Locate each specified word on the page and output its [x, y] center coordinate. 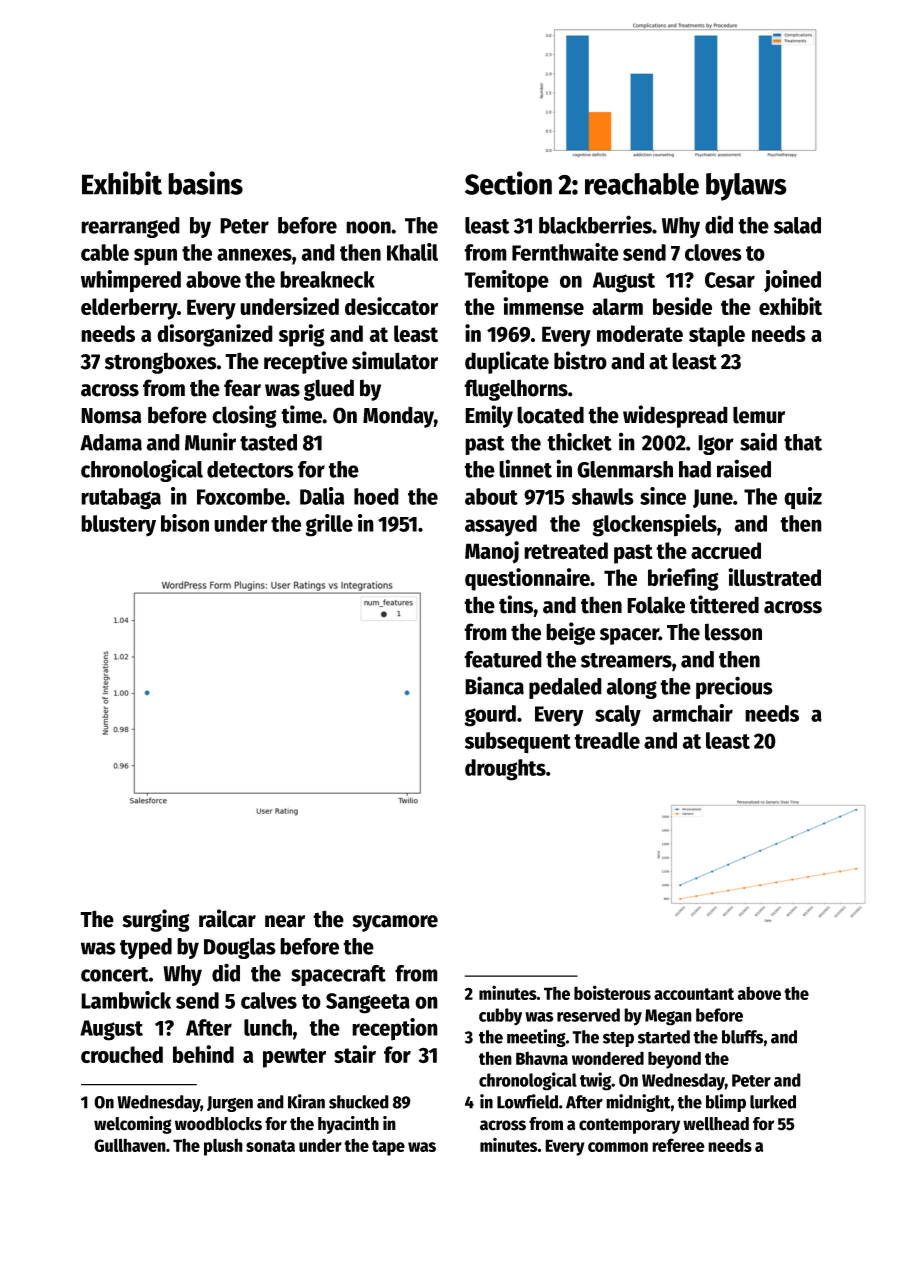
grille [329, 525]
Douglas [240, 948]
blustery [118, 526]
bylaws [746, 187]
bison [185, 523]
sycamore [395, 923]
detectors [250, 469]
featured [503, 659]
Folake [656, 605]
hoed [376, 496]
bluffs [743, 1037]
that [803, 442]
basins [205, 183]
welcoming [133, 1125]
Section [508, 183]
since [663, 496]
